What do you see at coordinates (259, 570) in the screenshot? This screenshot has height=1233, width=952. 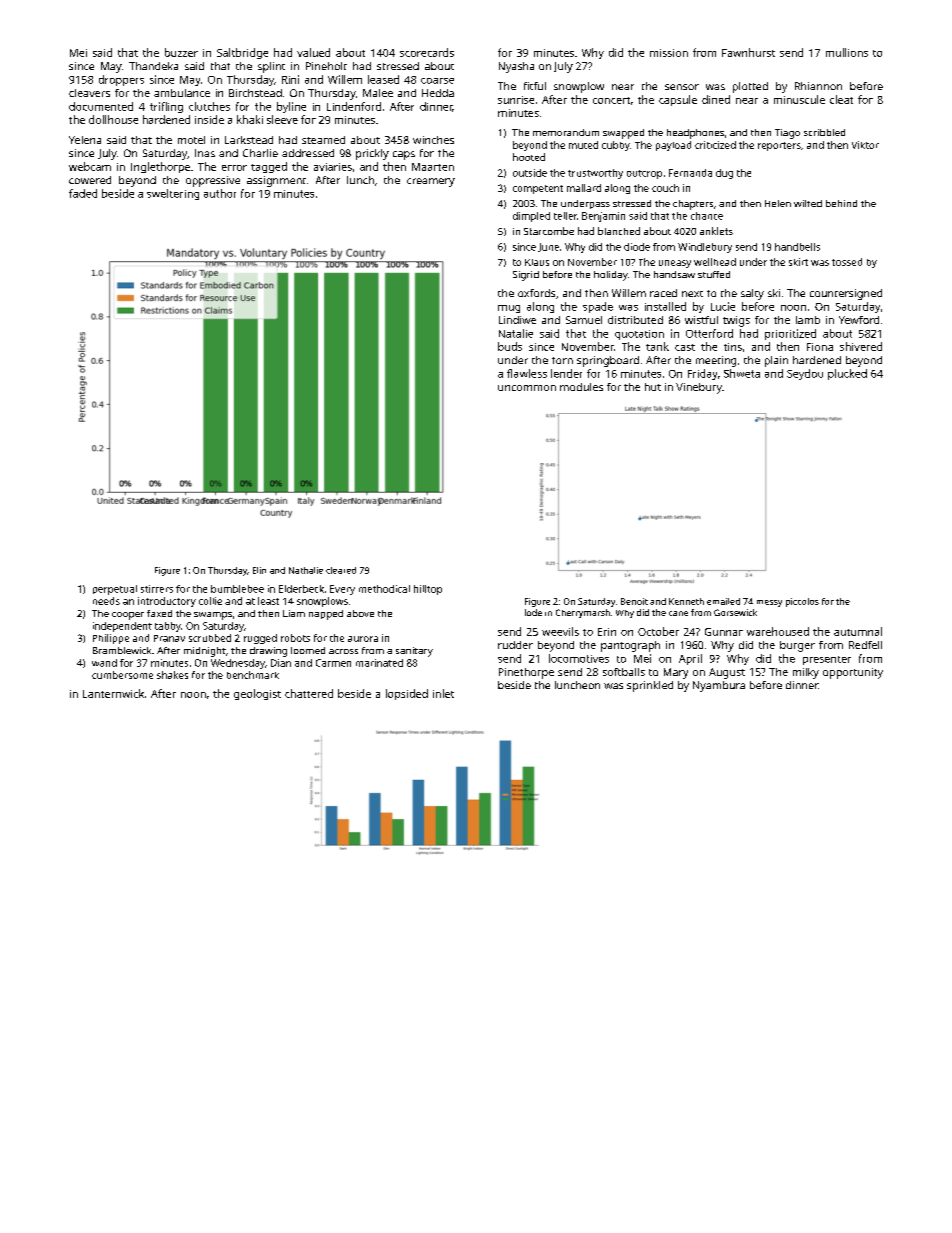 I see `Elin` at bounding box center [259, 570].
